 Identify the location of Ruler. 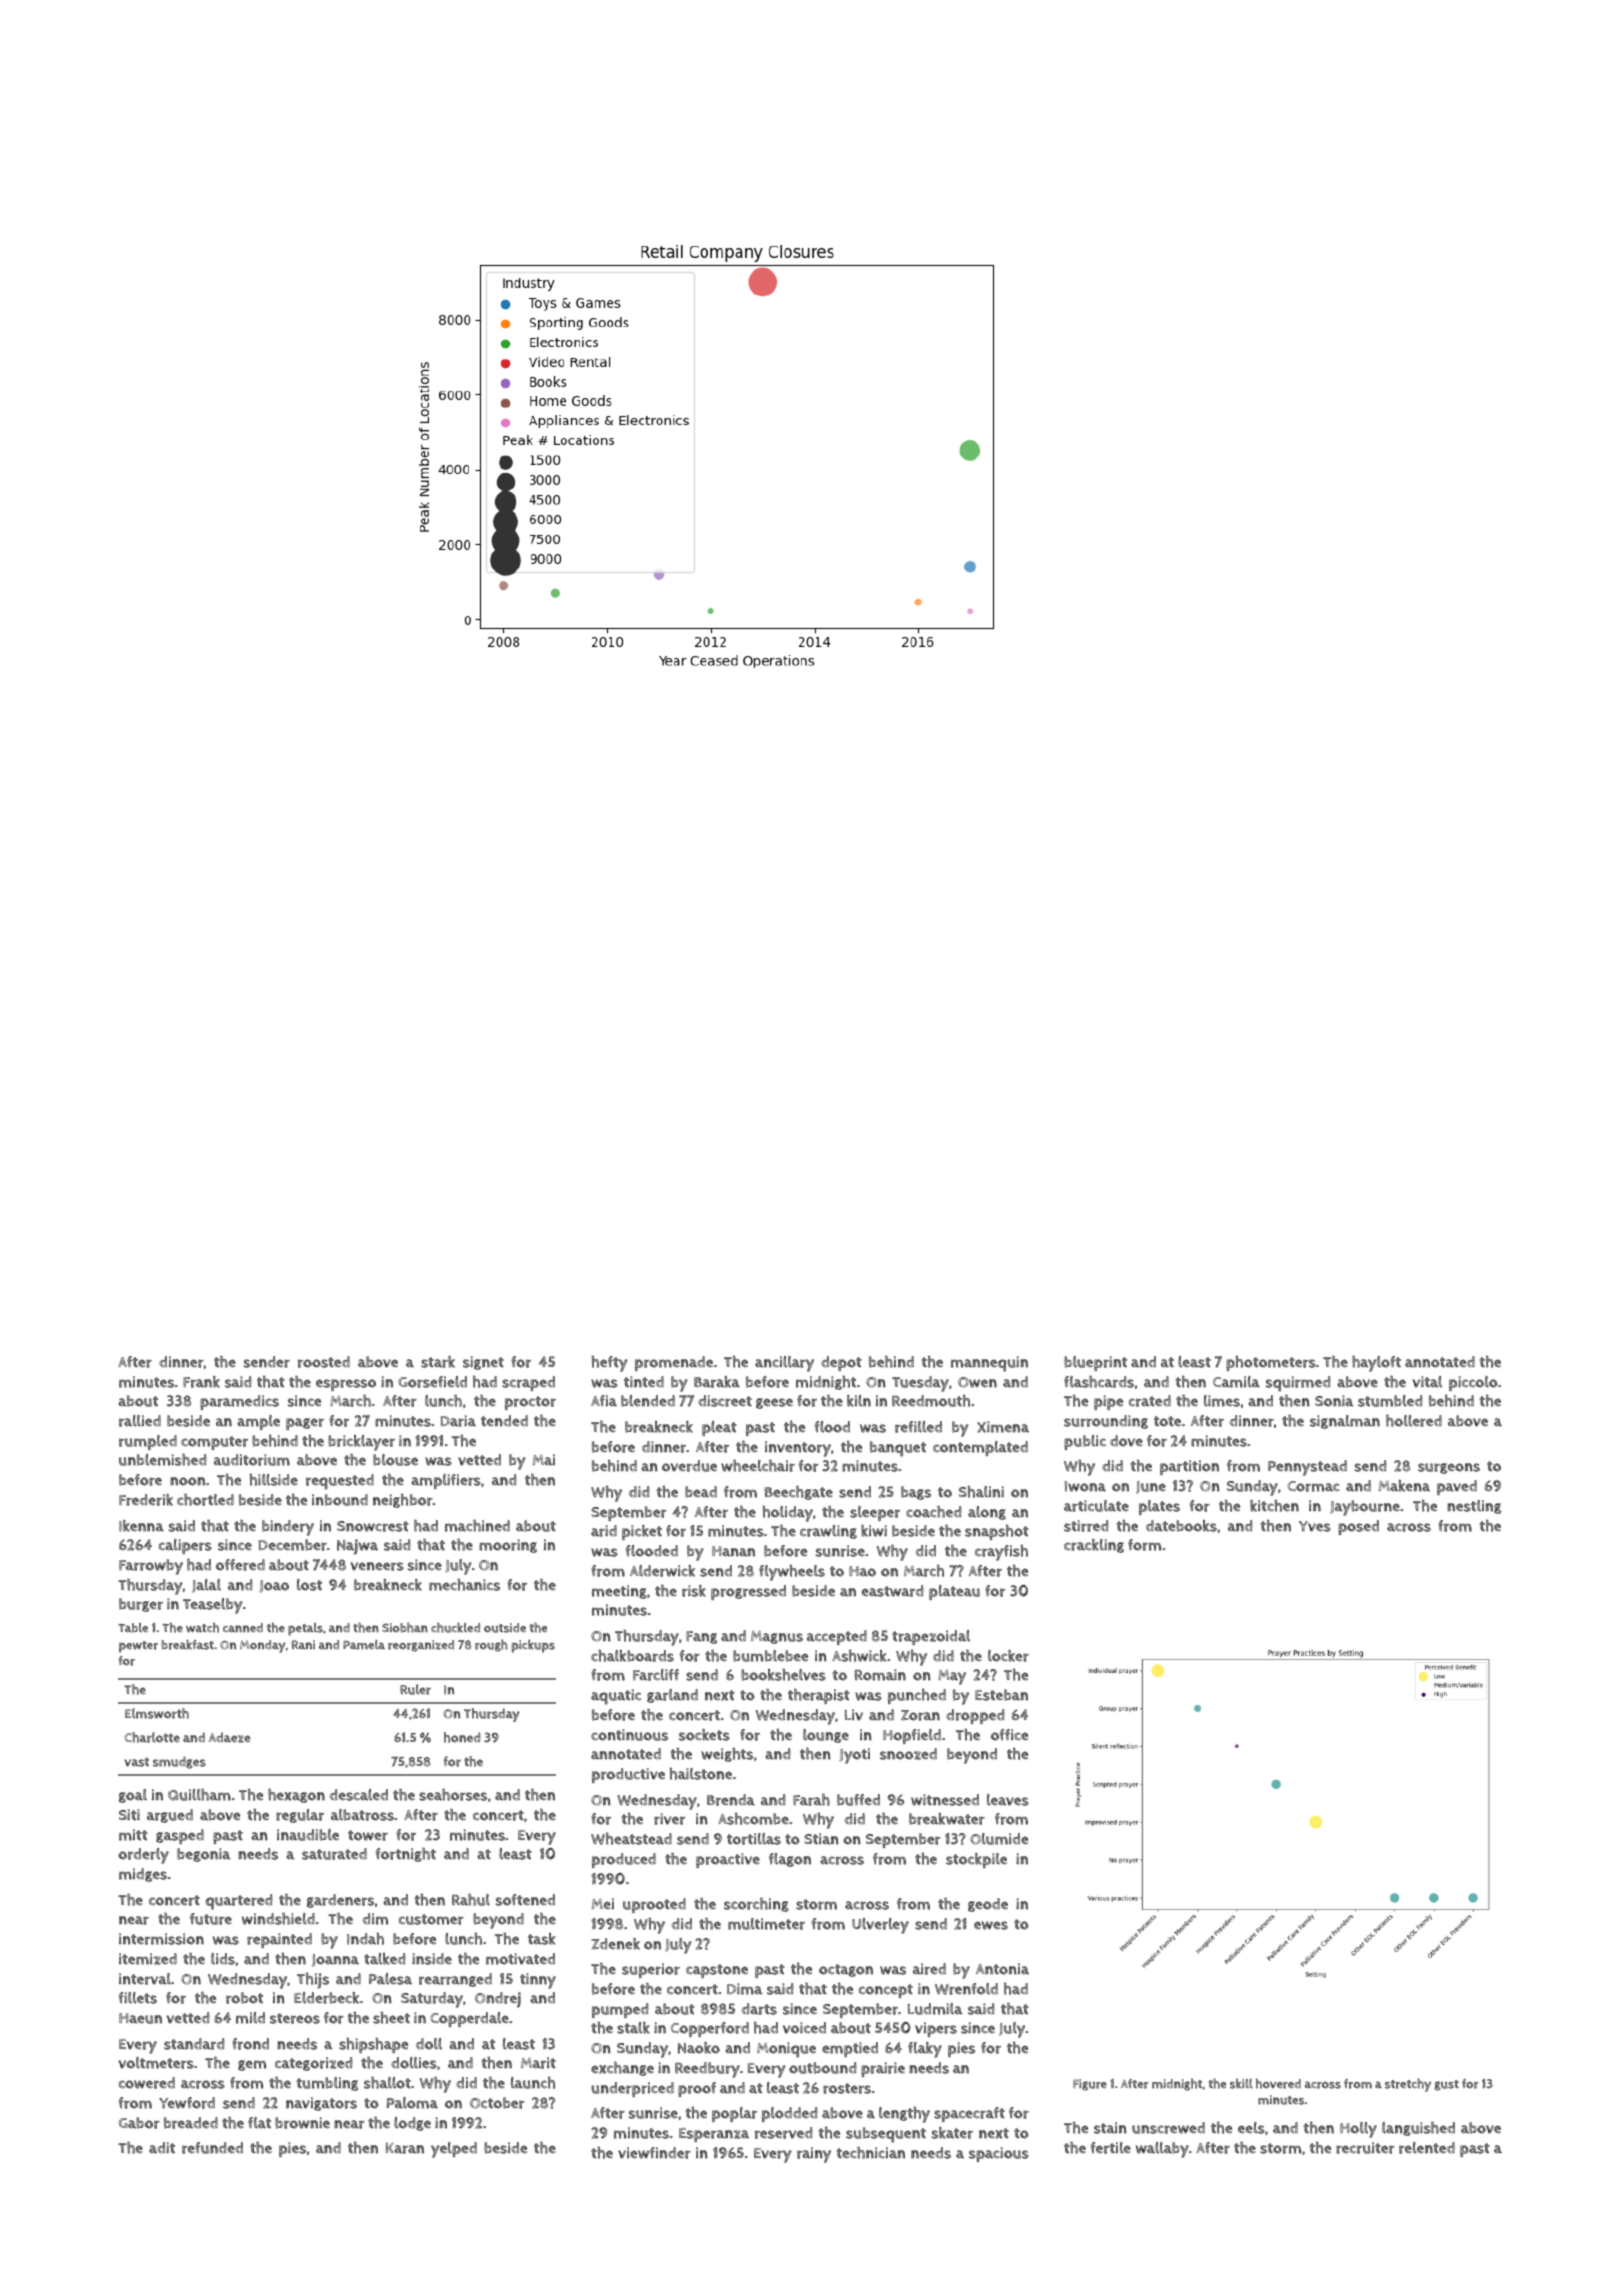
(415, 1689).
